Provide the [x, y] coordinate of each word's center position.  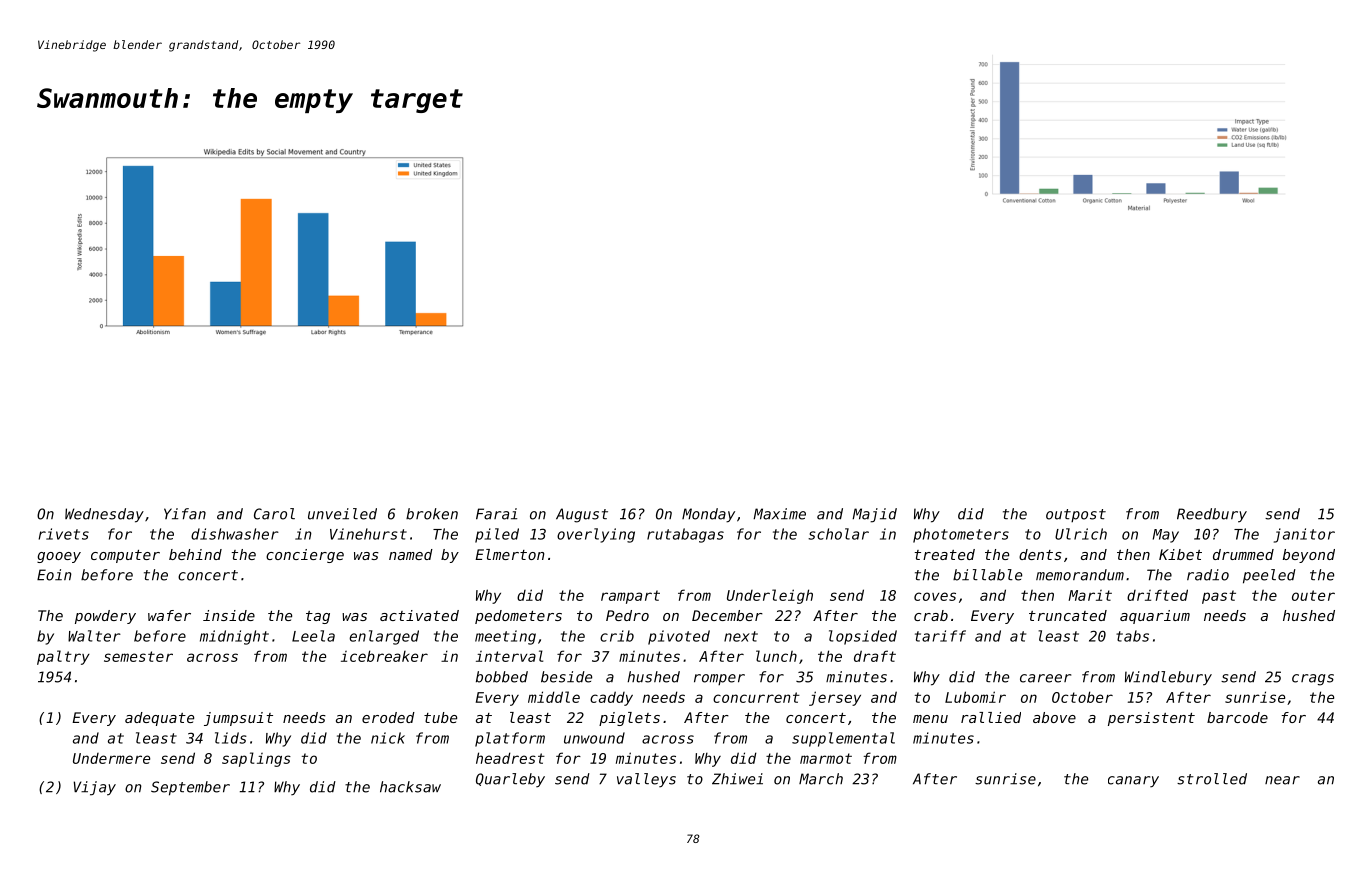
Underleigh [770, 596]
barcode [1237, 717]
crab [931, 615]
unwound [594, 738]
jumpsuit [238, 719]
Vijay [95, 788]
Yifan [185, 514]
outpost [1076, 515]
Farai [496, 514]
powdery [105, 617]
